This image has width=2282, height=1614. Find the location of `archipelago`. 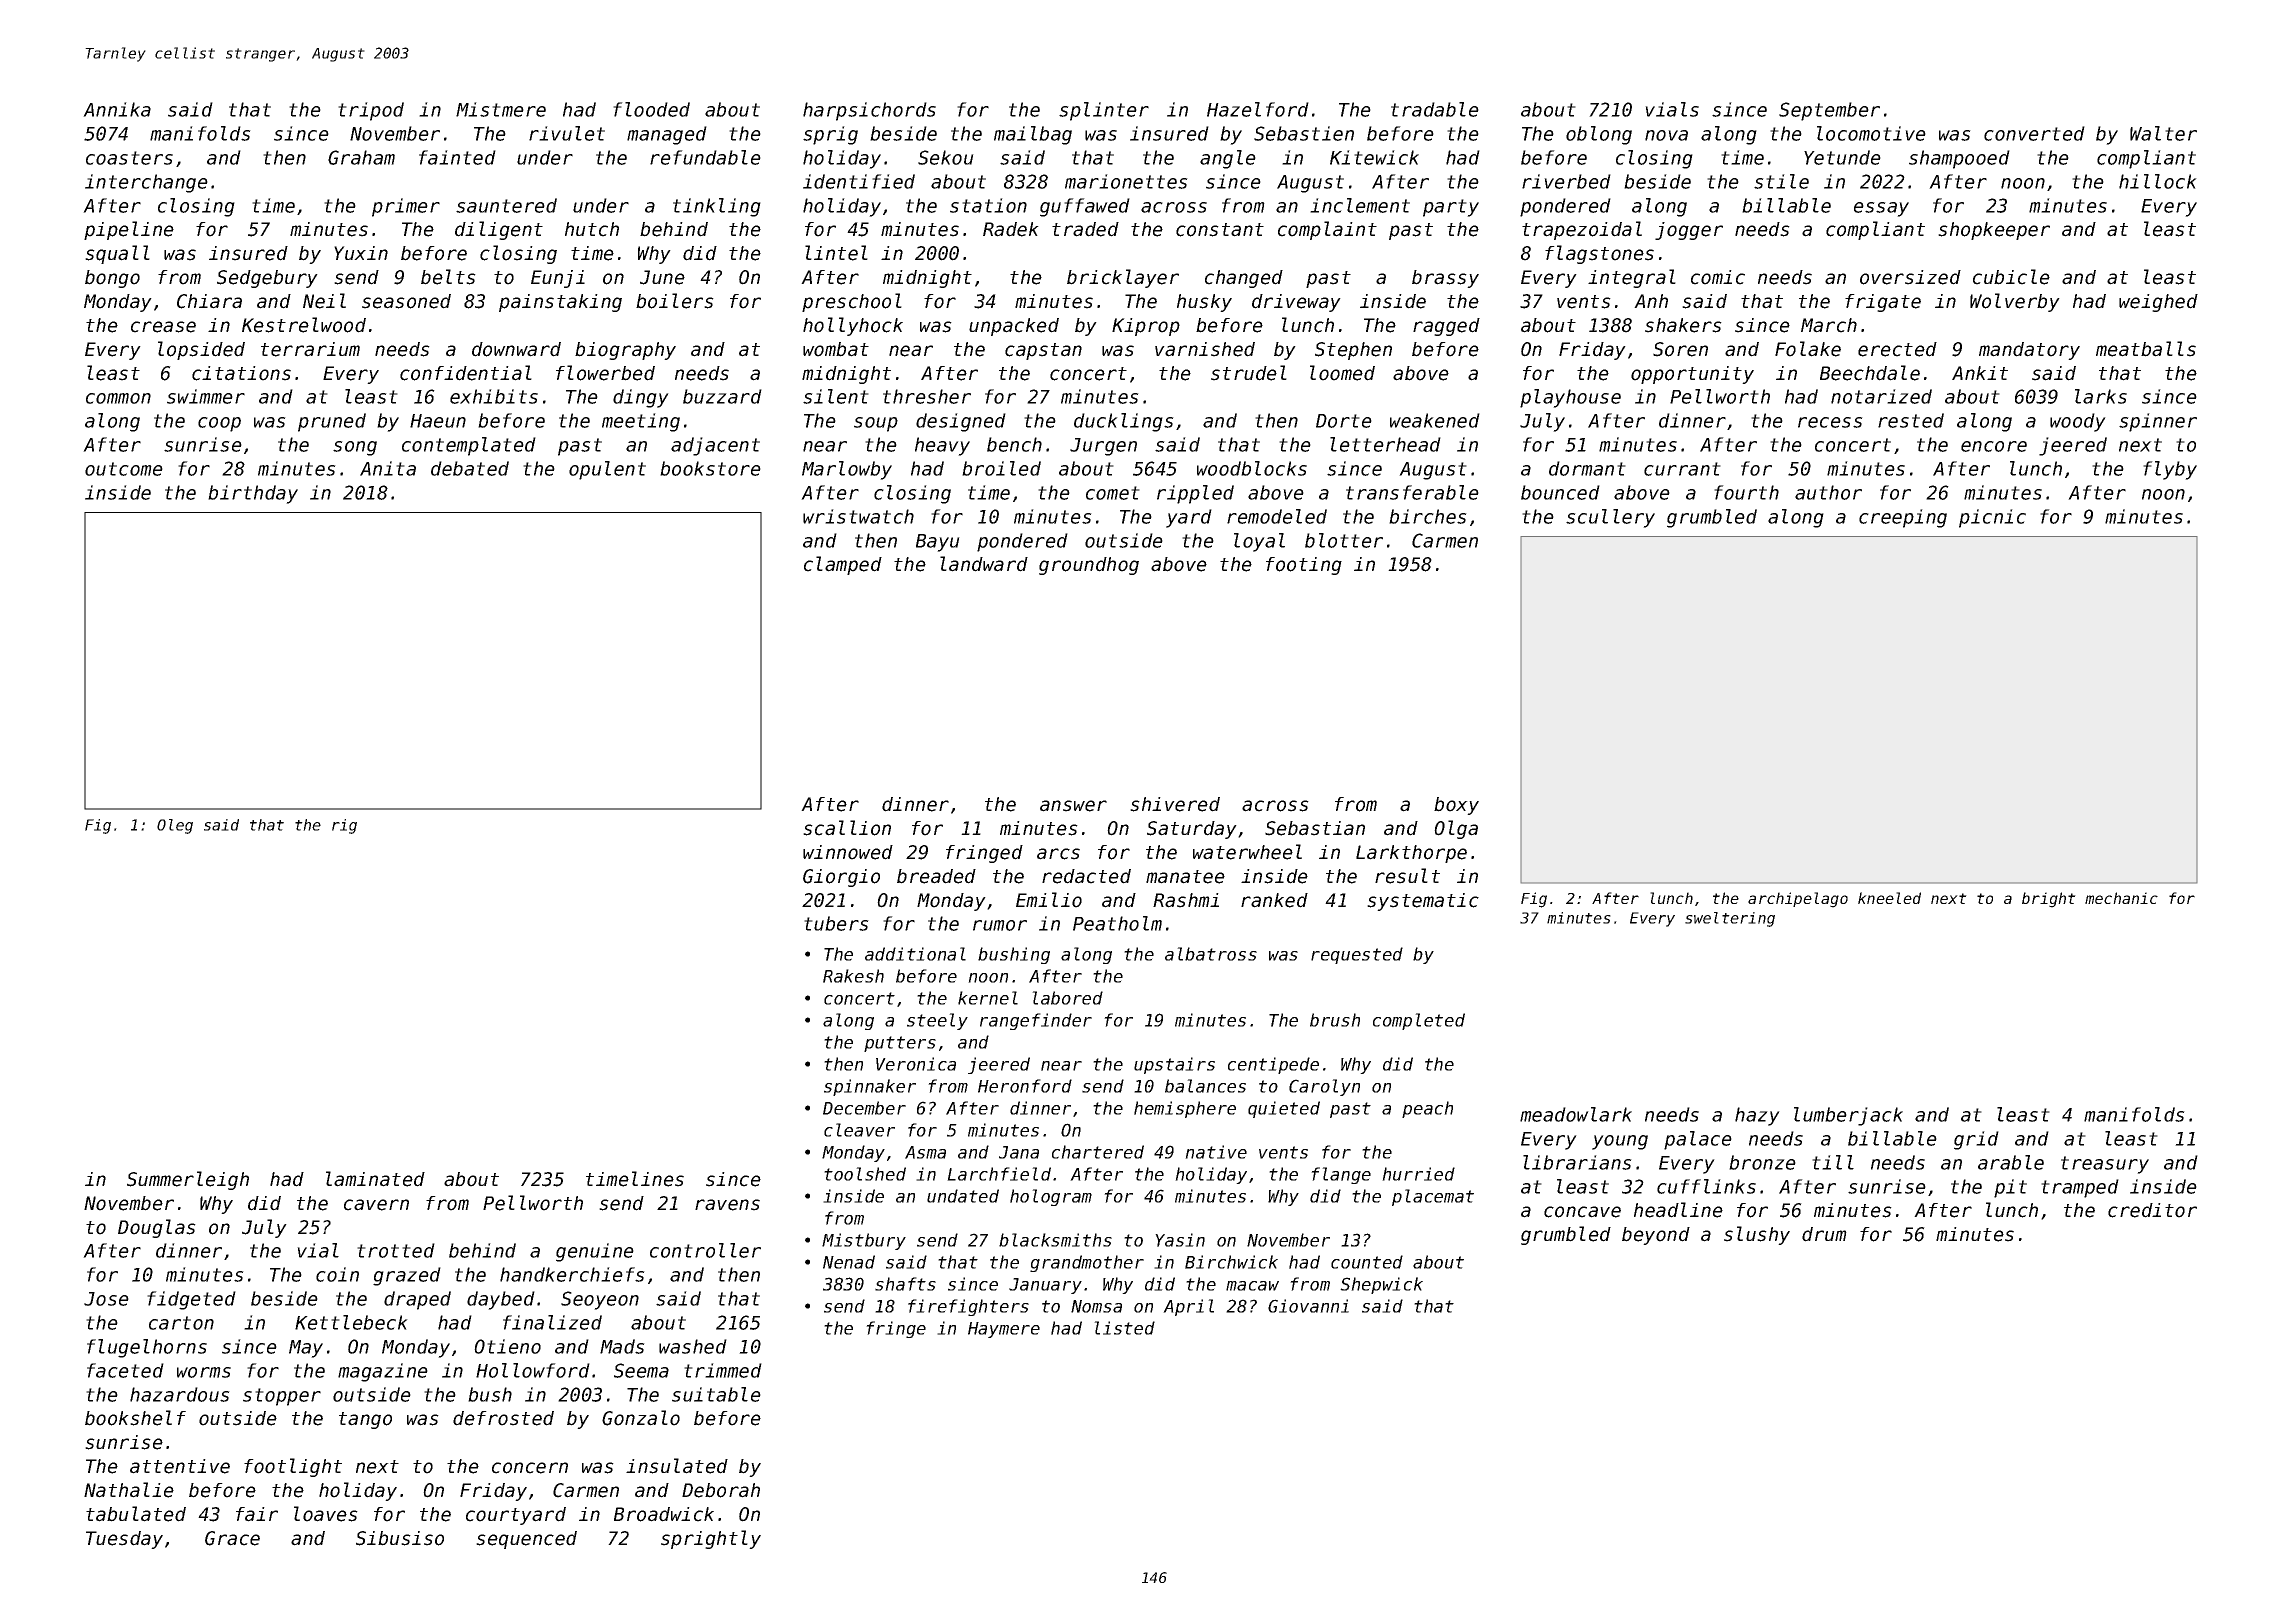

archipelago is located at coordinates (1798, 900).
